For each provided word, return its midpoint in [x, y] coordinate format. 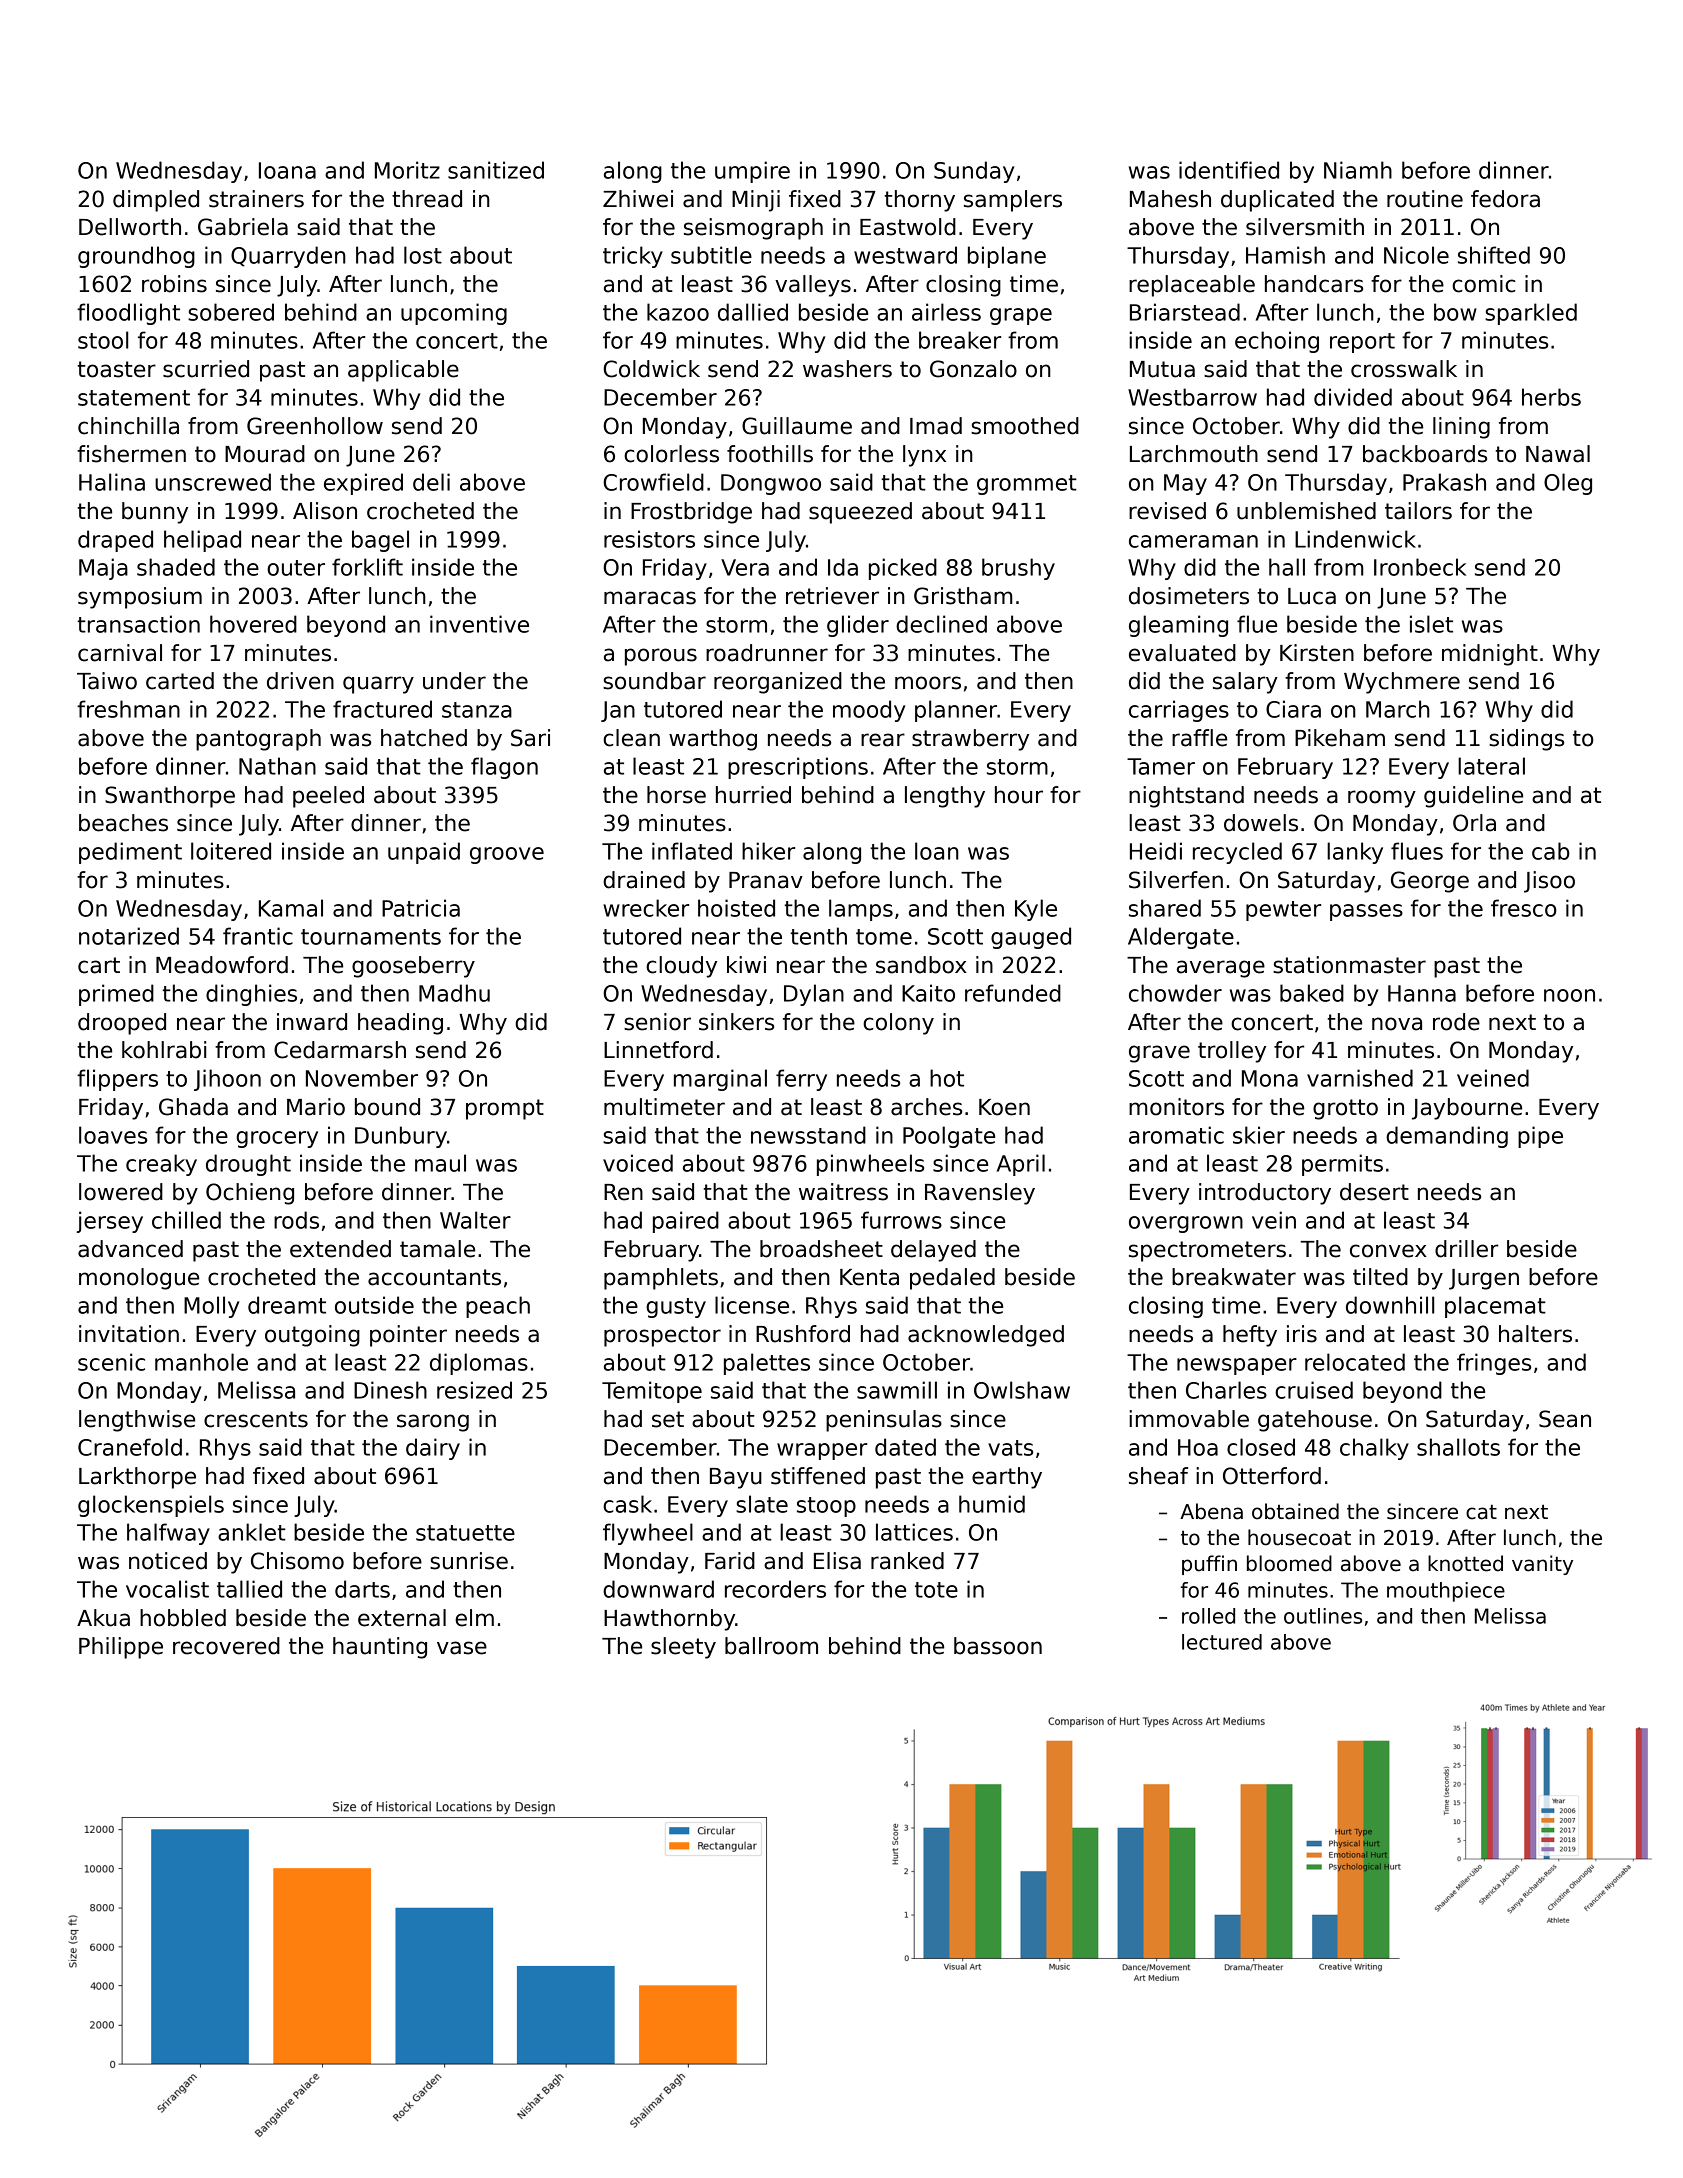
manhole [201, 1362]
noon [1569, 995]
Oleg [1568, 484]
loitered [231, 851]
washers [847, 369]
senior [657, 1022]
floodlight [128, 314]
